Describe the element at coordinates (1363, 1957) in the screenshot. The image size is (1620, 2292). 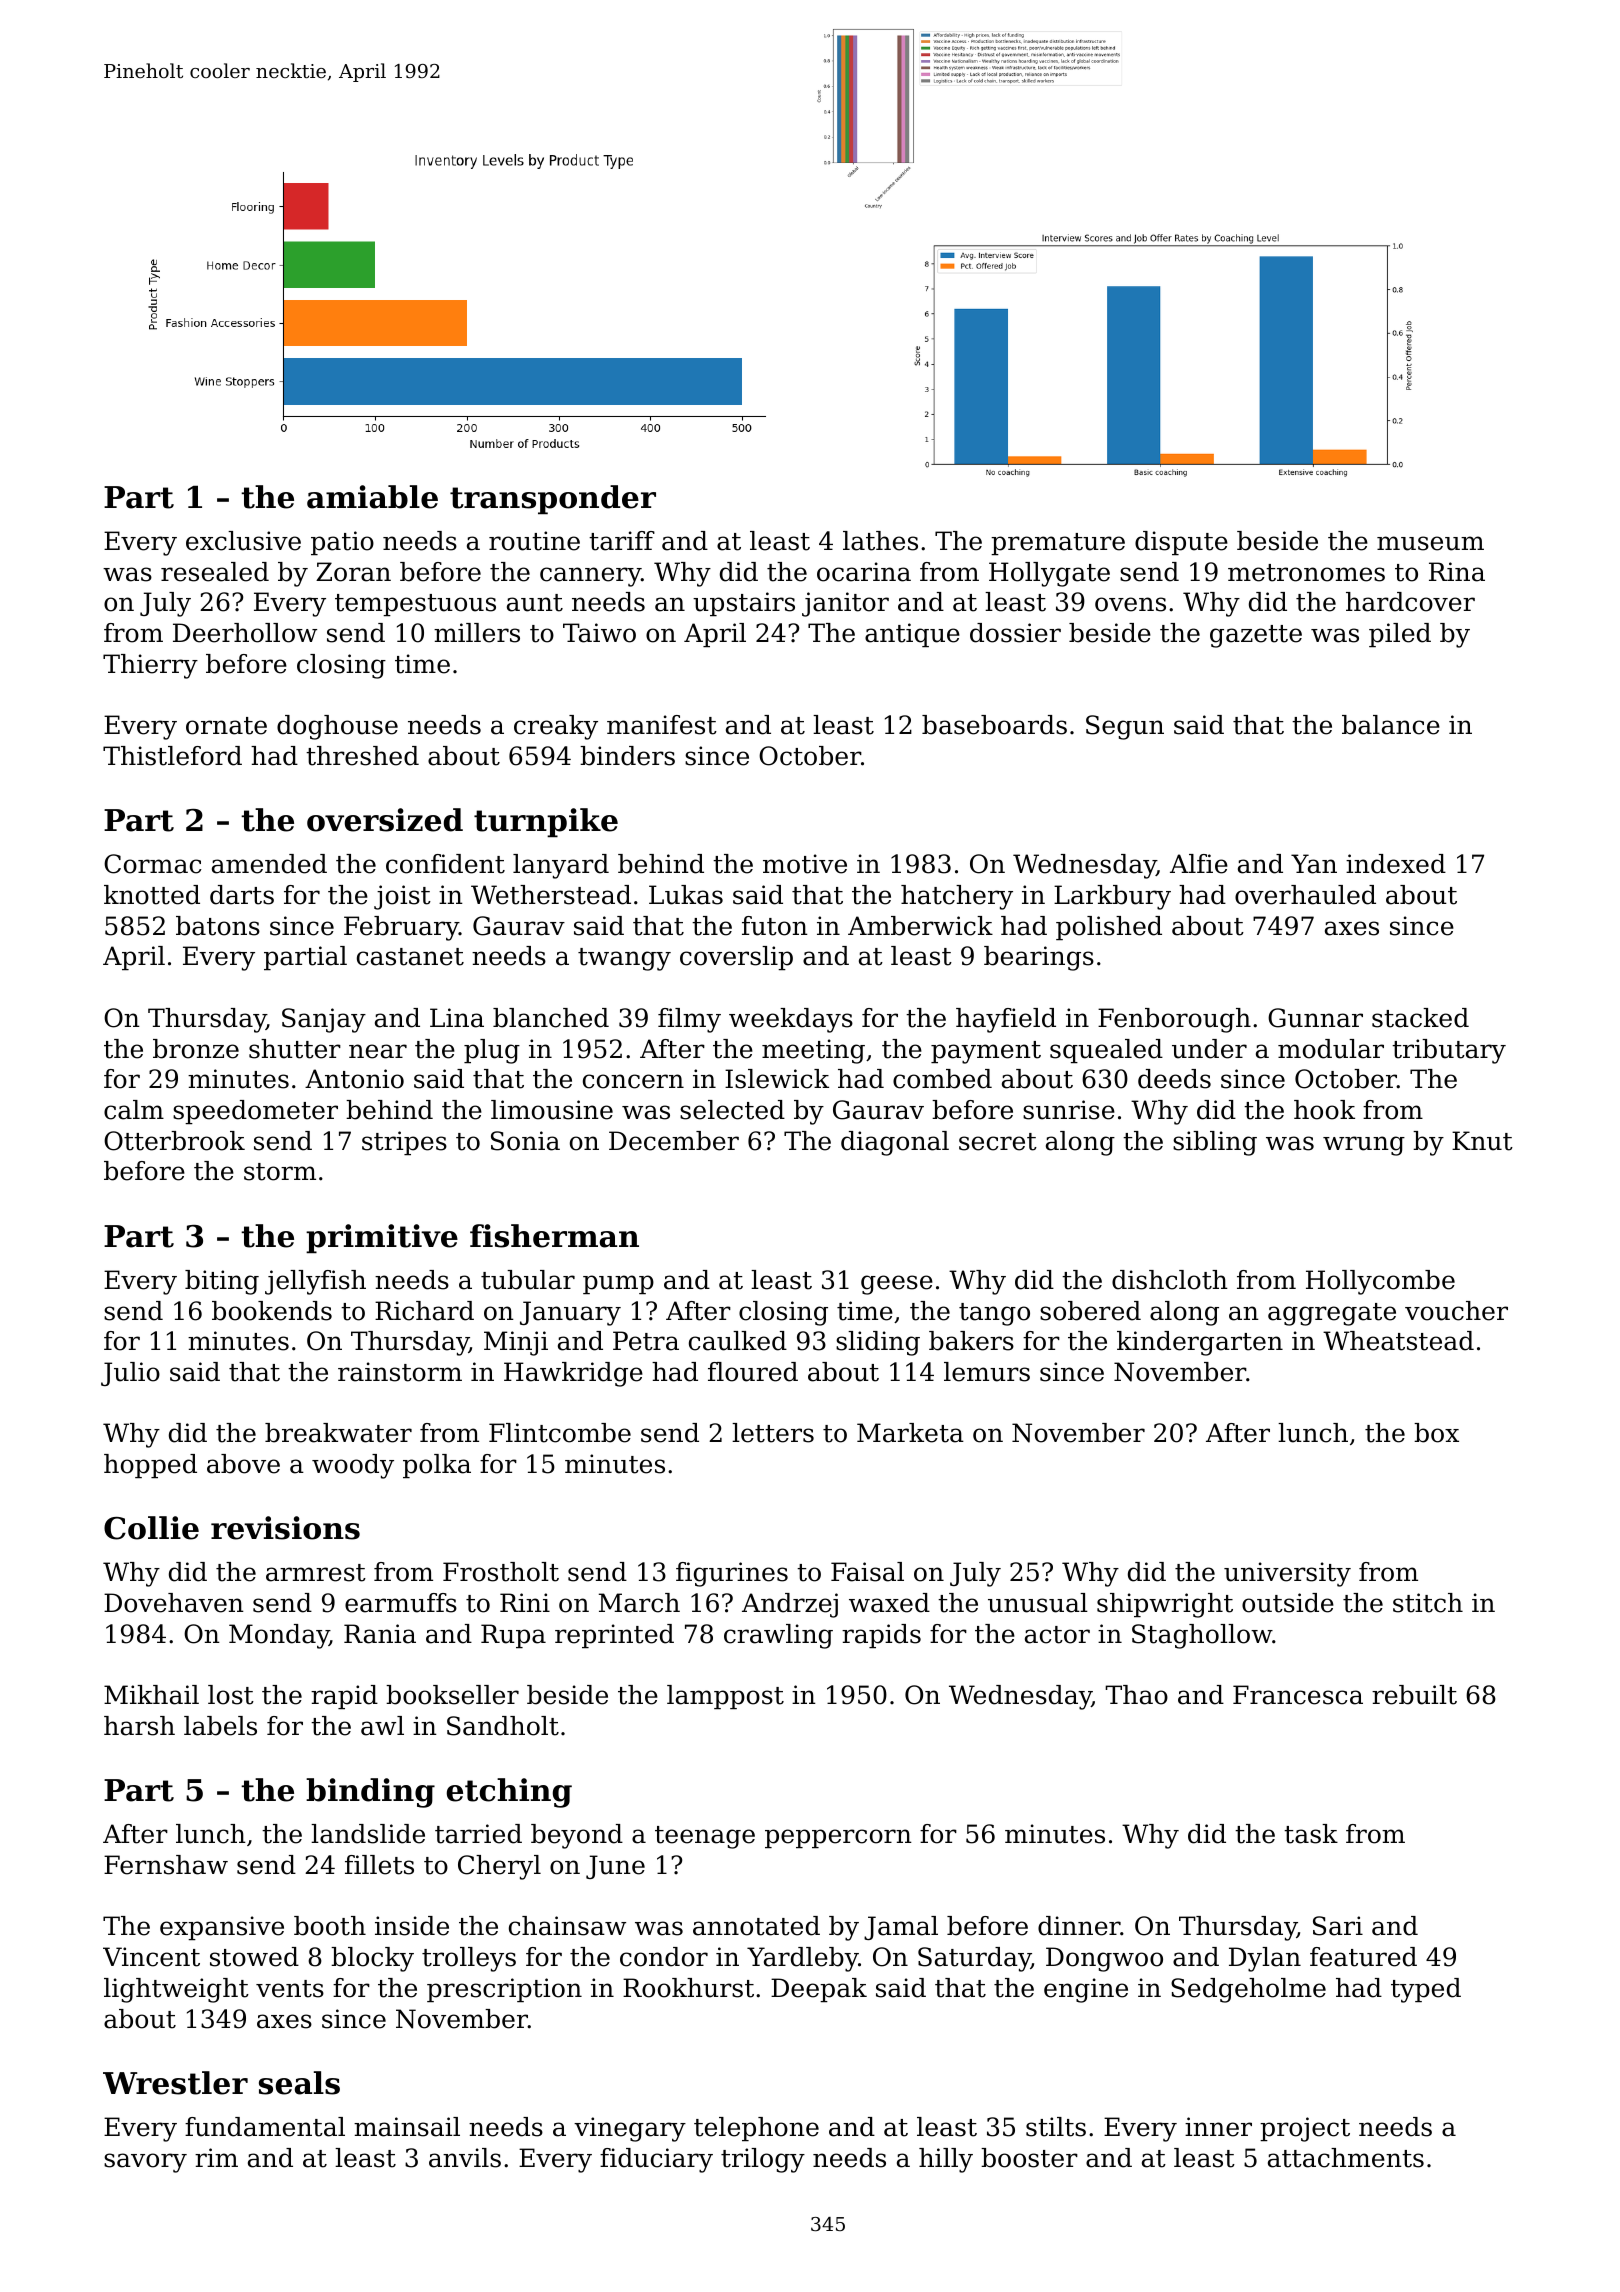
I see `featured` at that location.
